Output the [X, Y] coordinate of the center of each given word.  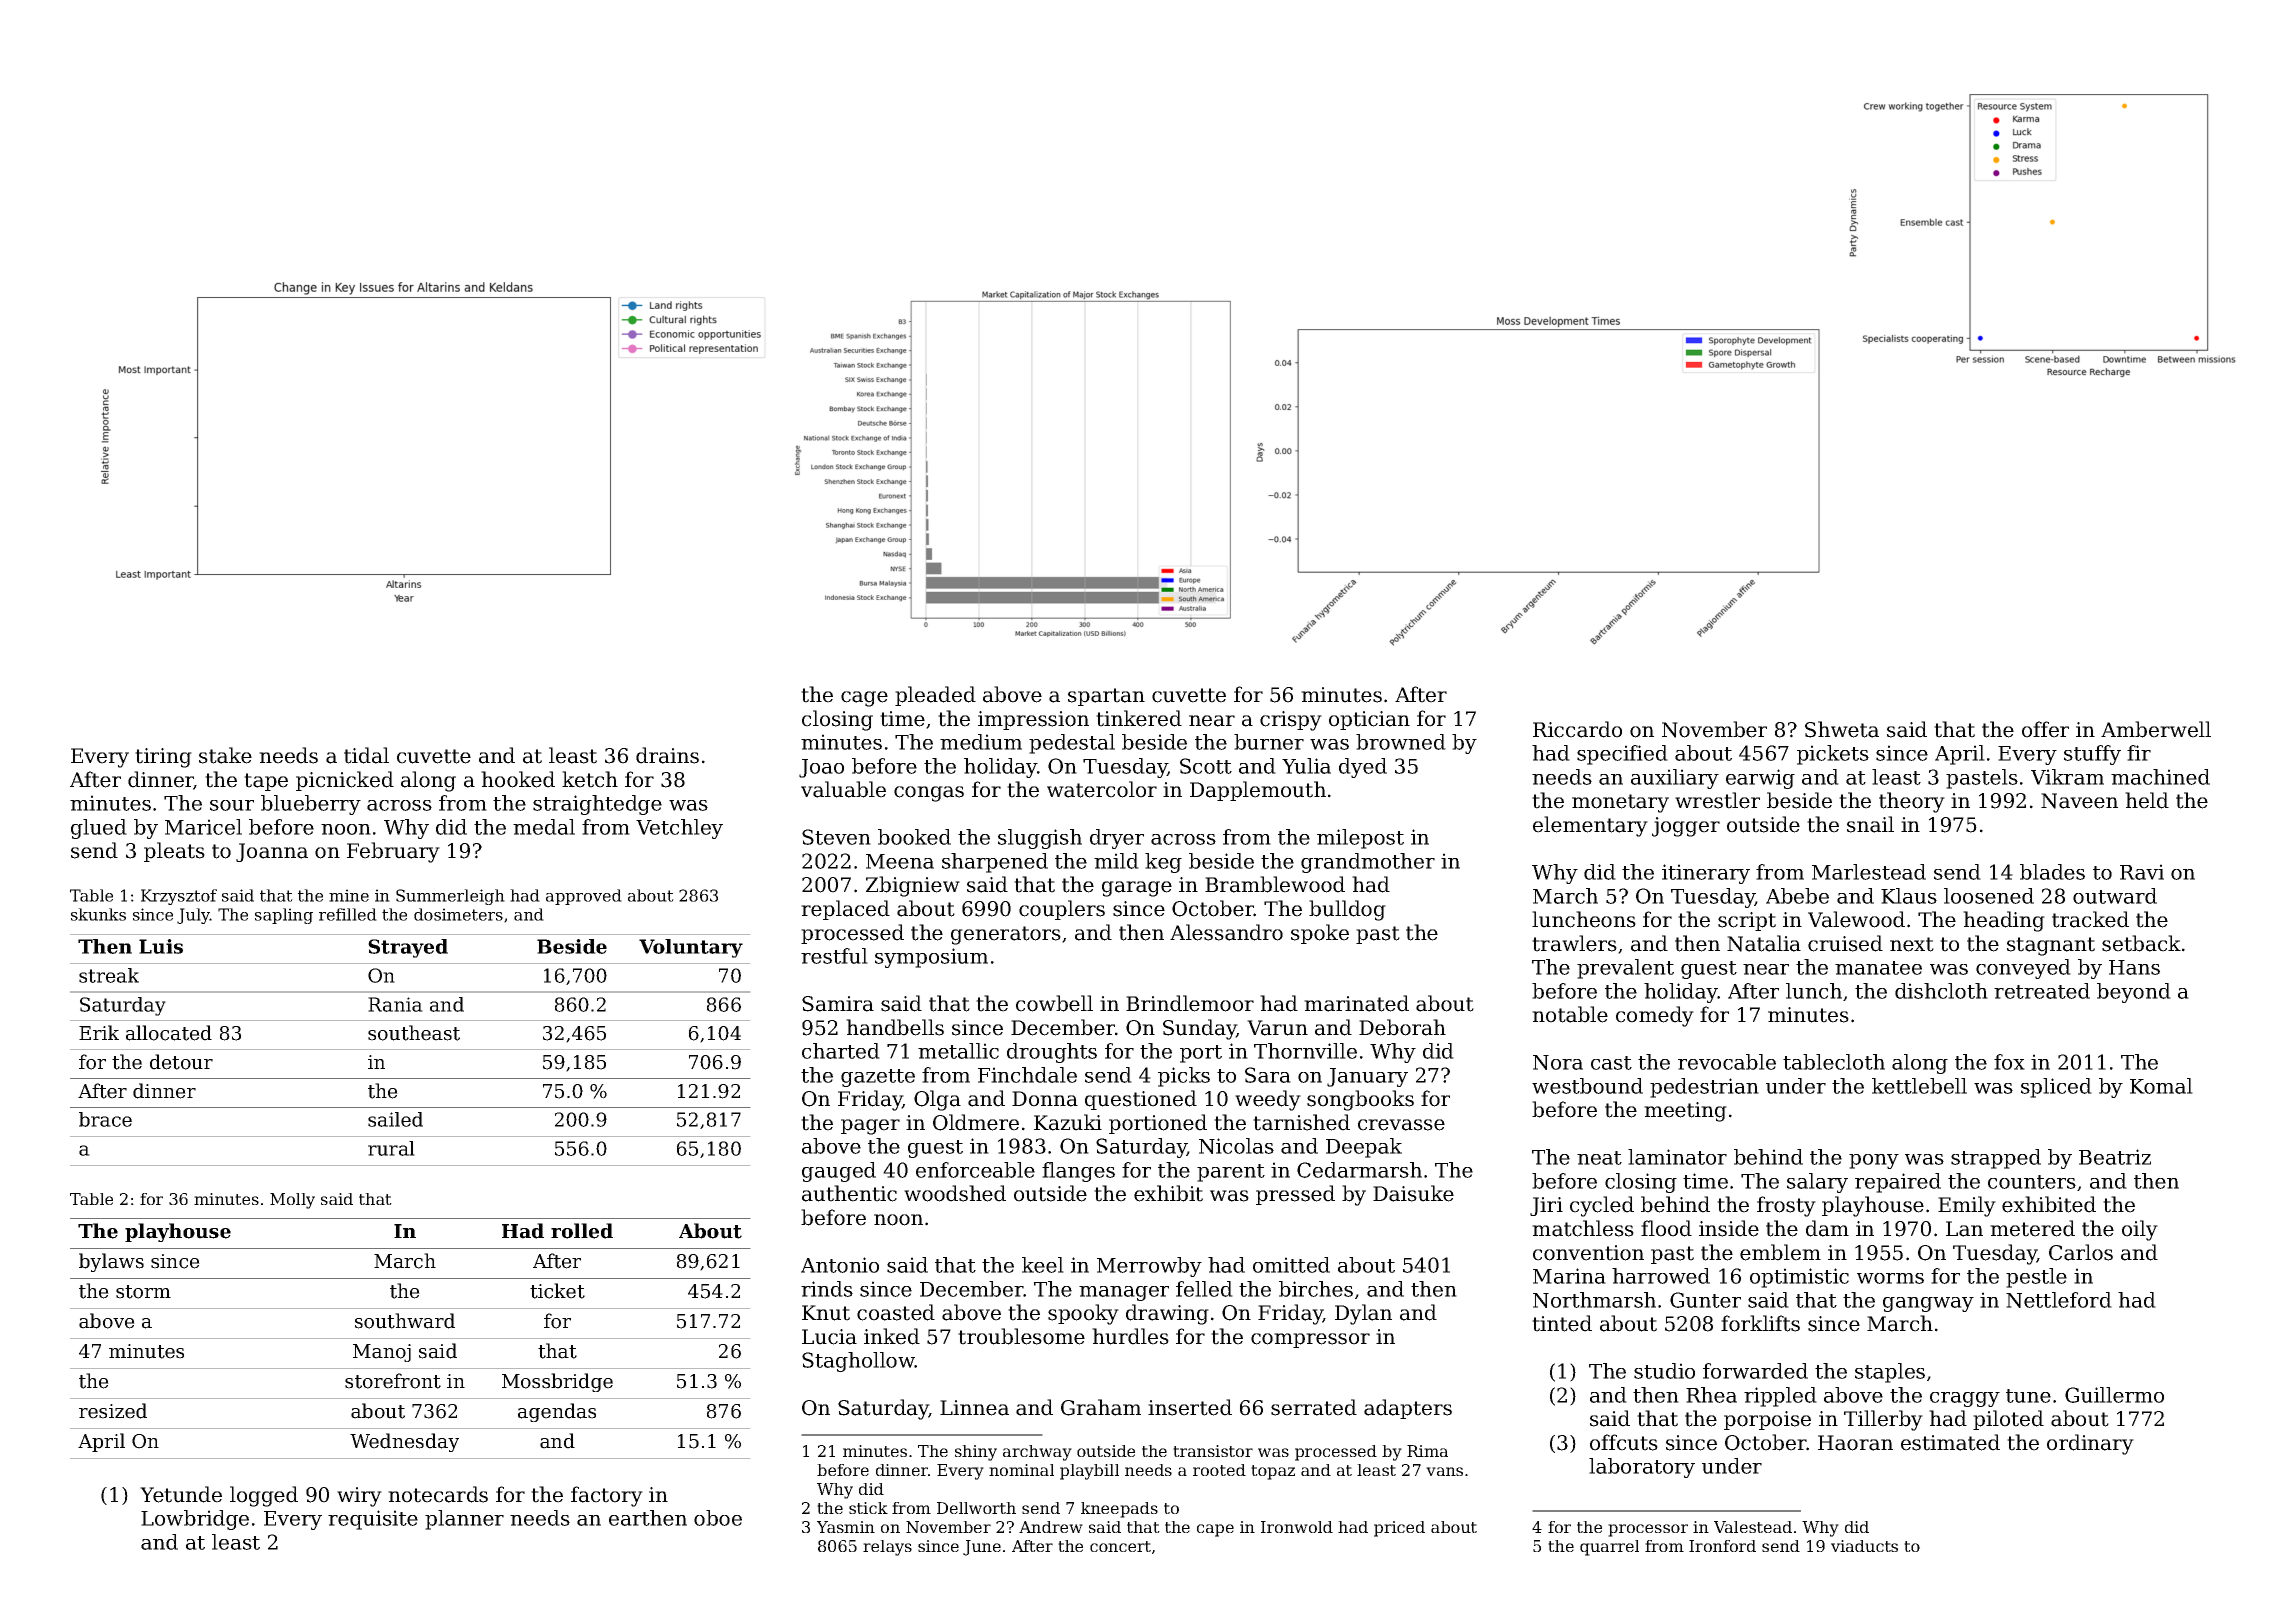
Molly [292, 1201]
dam [1827, 1228]
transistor [1213, 1451]
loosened [1989, 896]
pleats [174, 852]
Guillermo [2114, 1395]
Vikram [2067, 777]
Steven [836, 837]
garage [1137, 889]
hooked [518, 779]
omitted [1291, 1265]
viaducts [1864, 1546]
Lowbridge [195, 1520]
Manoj [382, 1353]
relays [887, 1548]
